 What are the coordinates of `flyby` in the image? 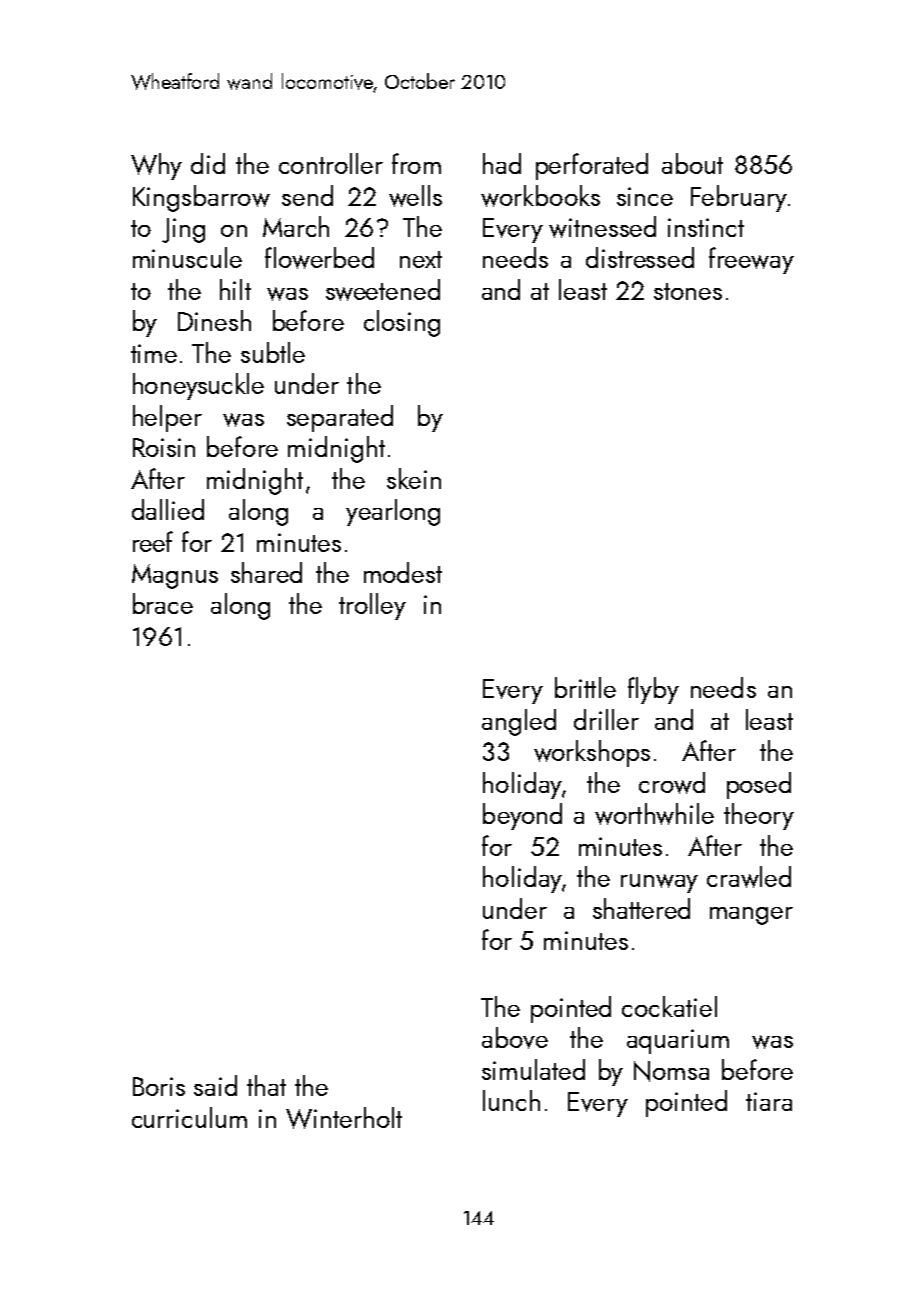 It's located at (653, 690).
